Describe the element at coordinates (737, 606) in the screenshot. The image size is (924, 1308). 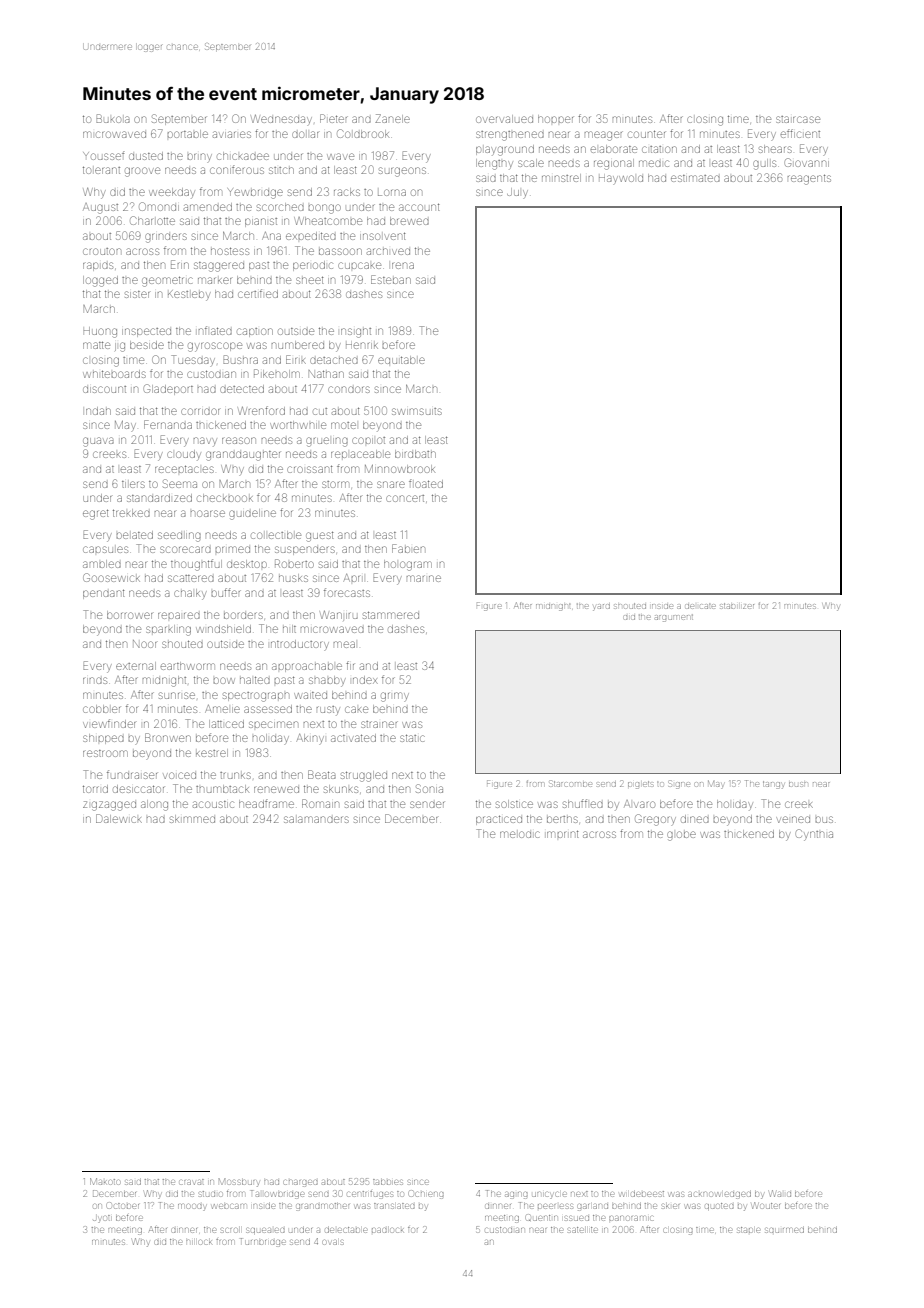
I see `stabilizer` at that location.
